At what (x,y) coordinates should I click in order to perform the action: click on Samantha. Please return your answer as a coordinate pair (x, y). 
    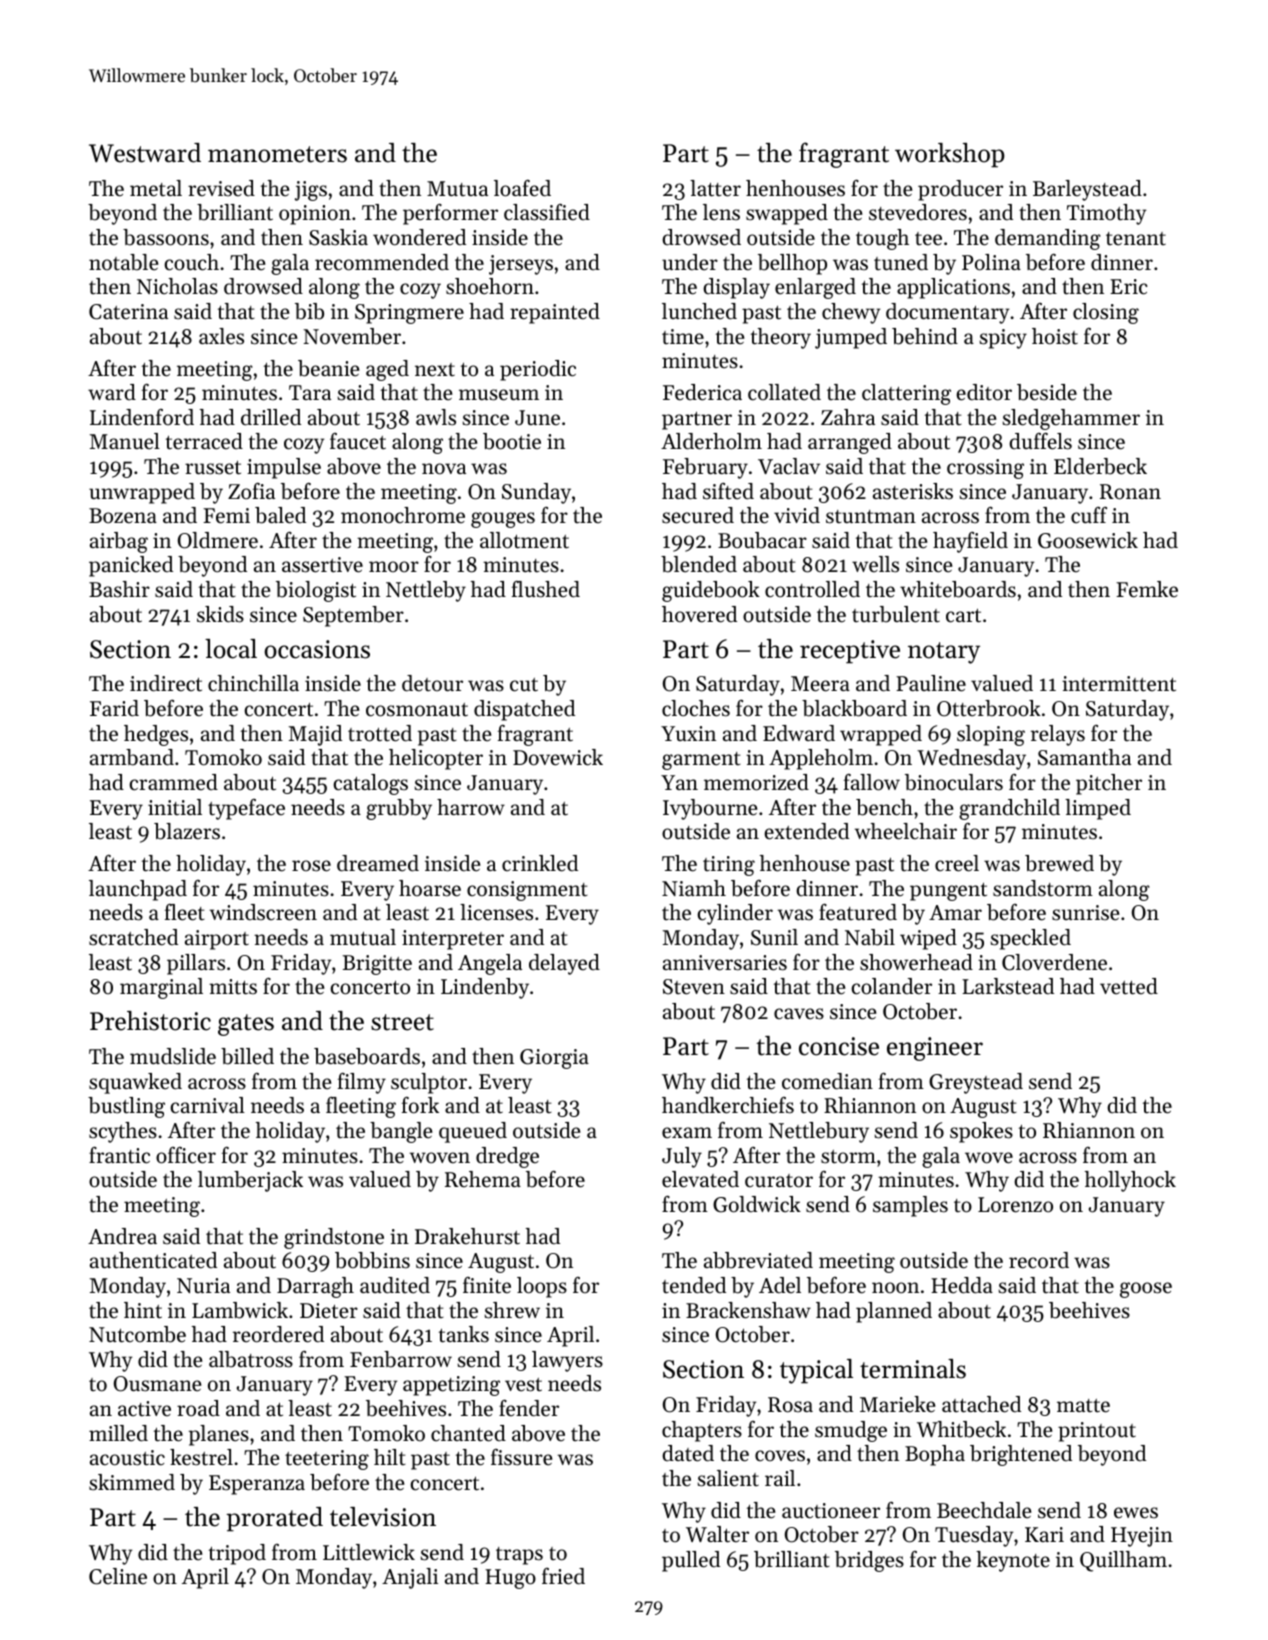
    Looking at the image, I should click on (1084, 757).
